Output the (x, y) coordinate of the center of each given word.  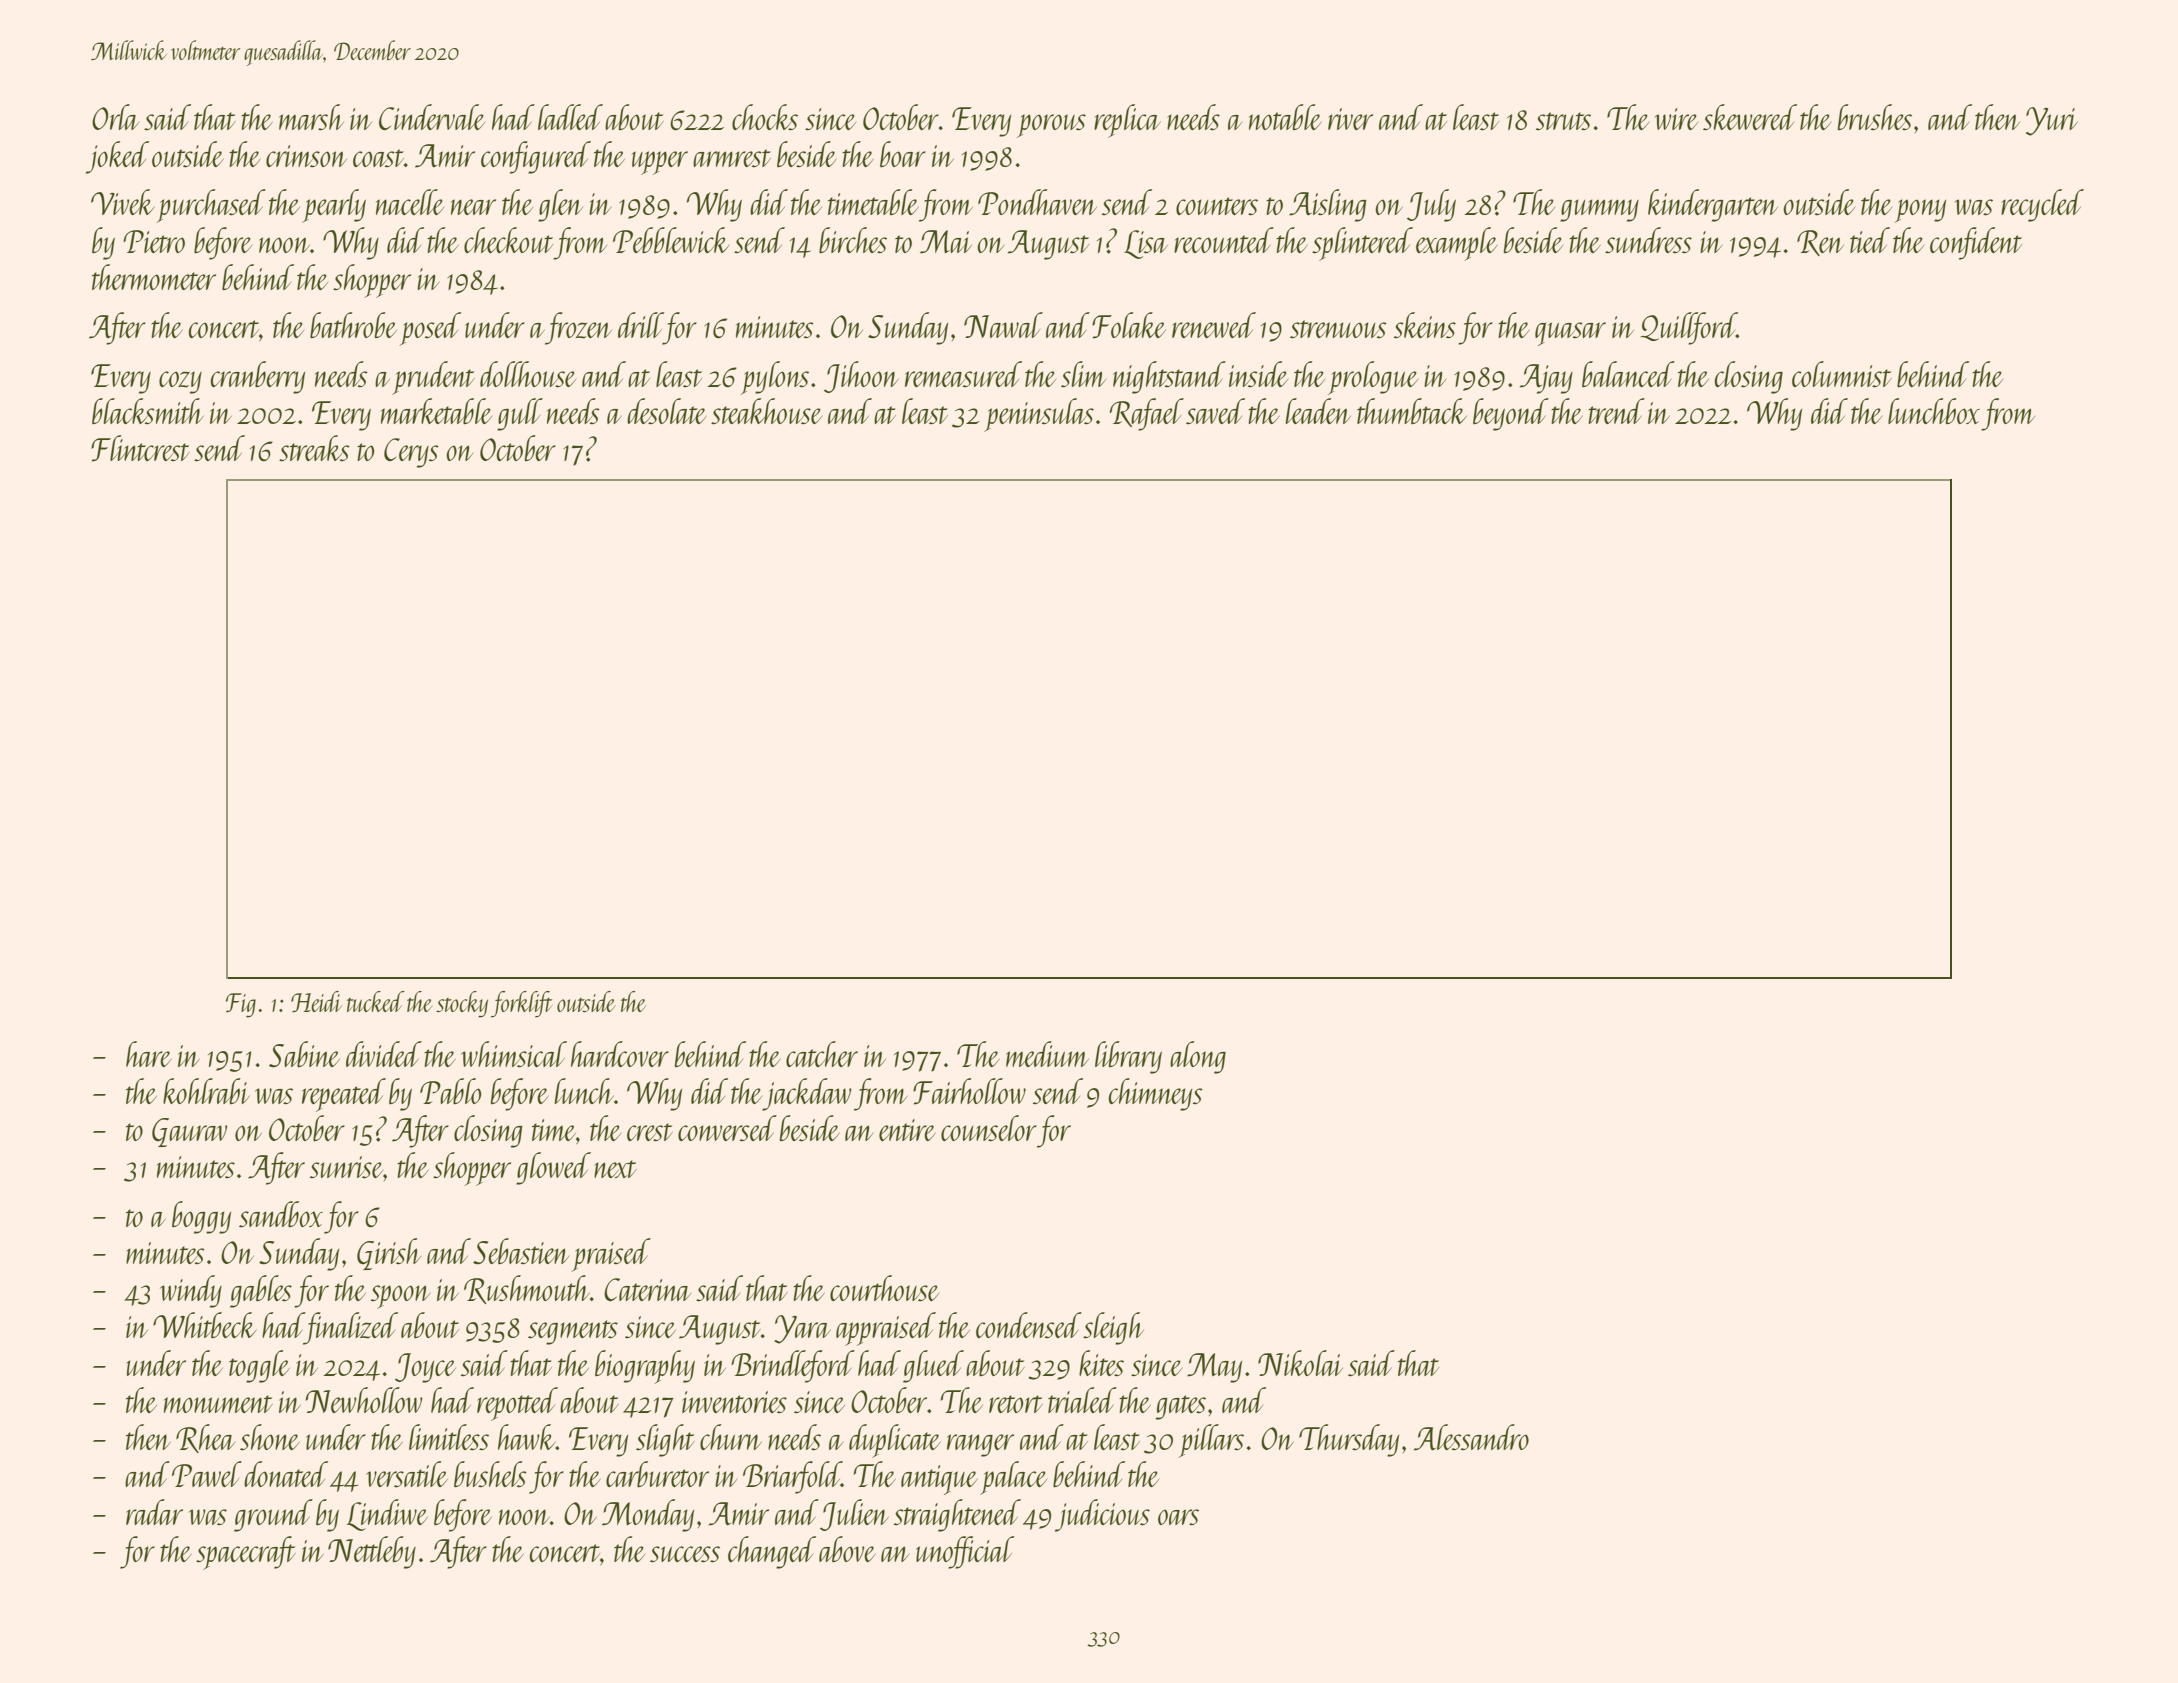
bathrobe (353, 325)
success (685, 1554)
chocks (765, 117)
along (1198, 1057)
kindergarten (1713, 205)
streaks (314, 448)
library (1128, 1057)
